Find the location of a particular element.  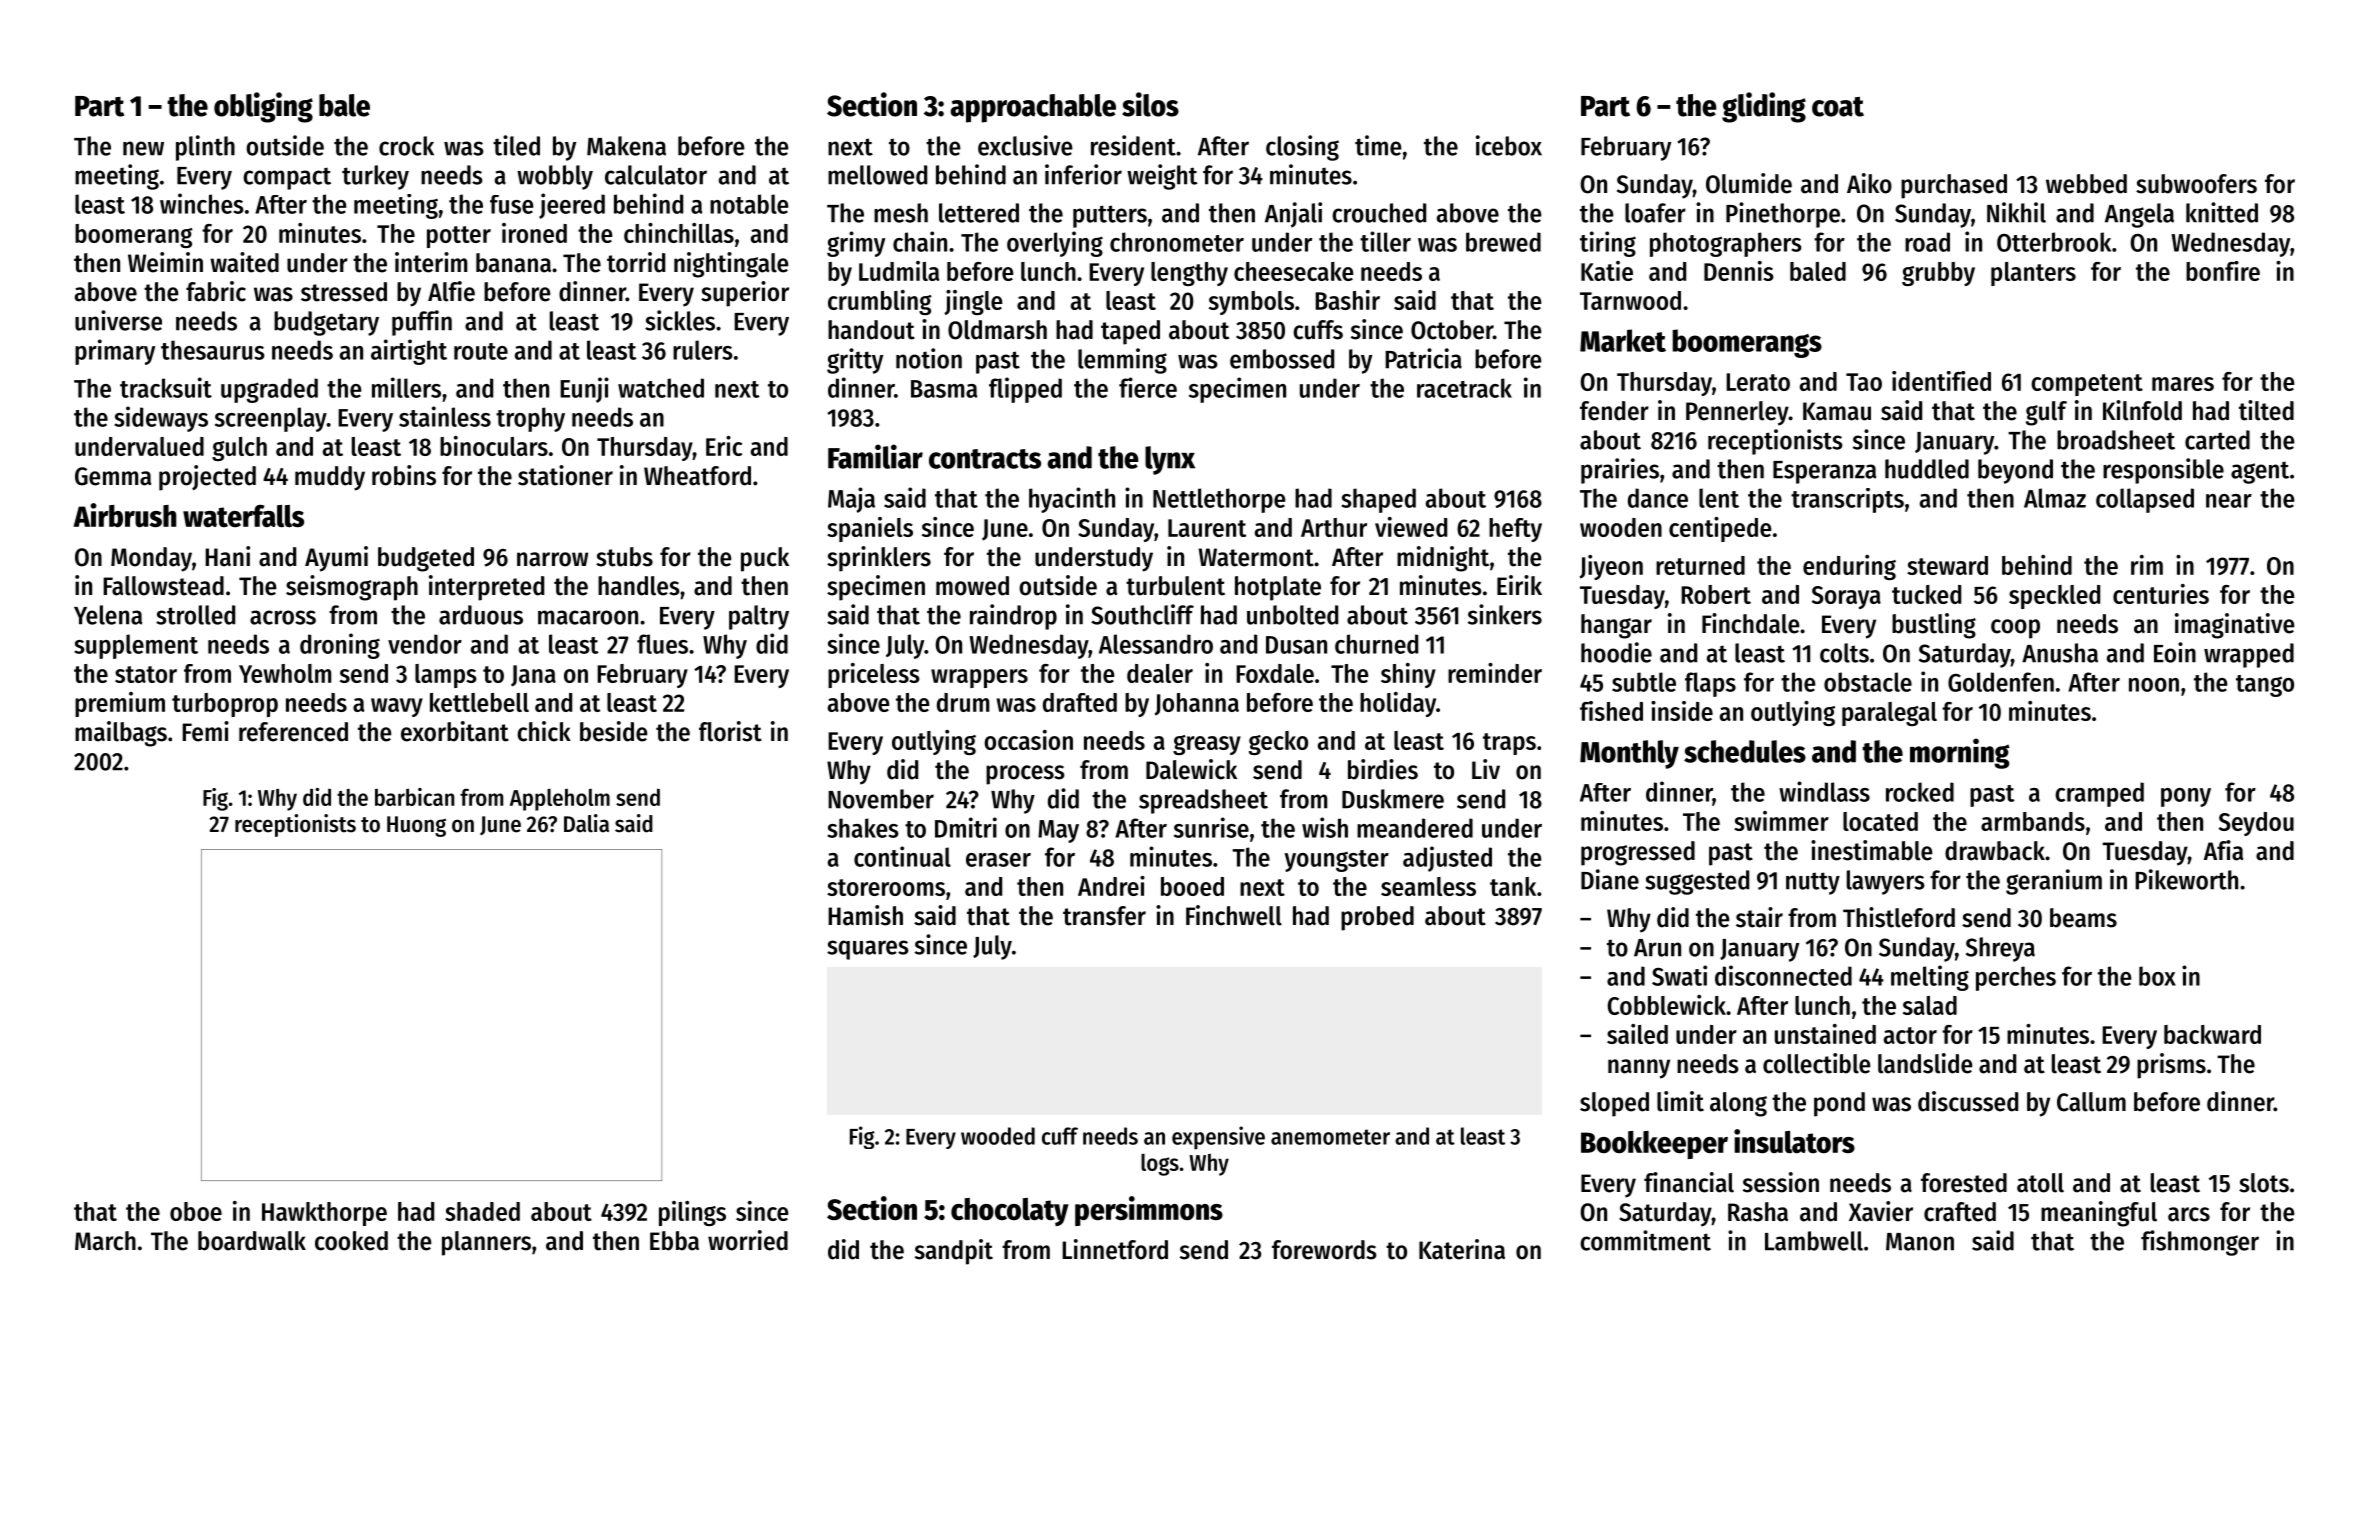

obliging is located at coordinates (263, 107).
